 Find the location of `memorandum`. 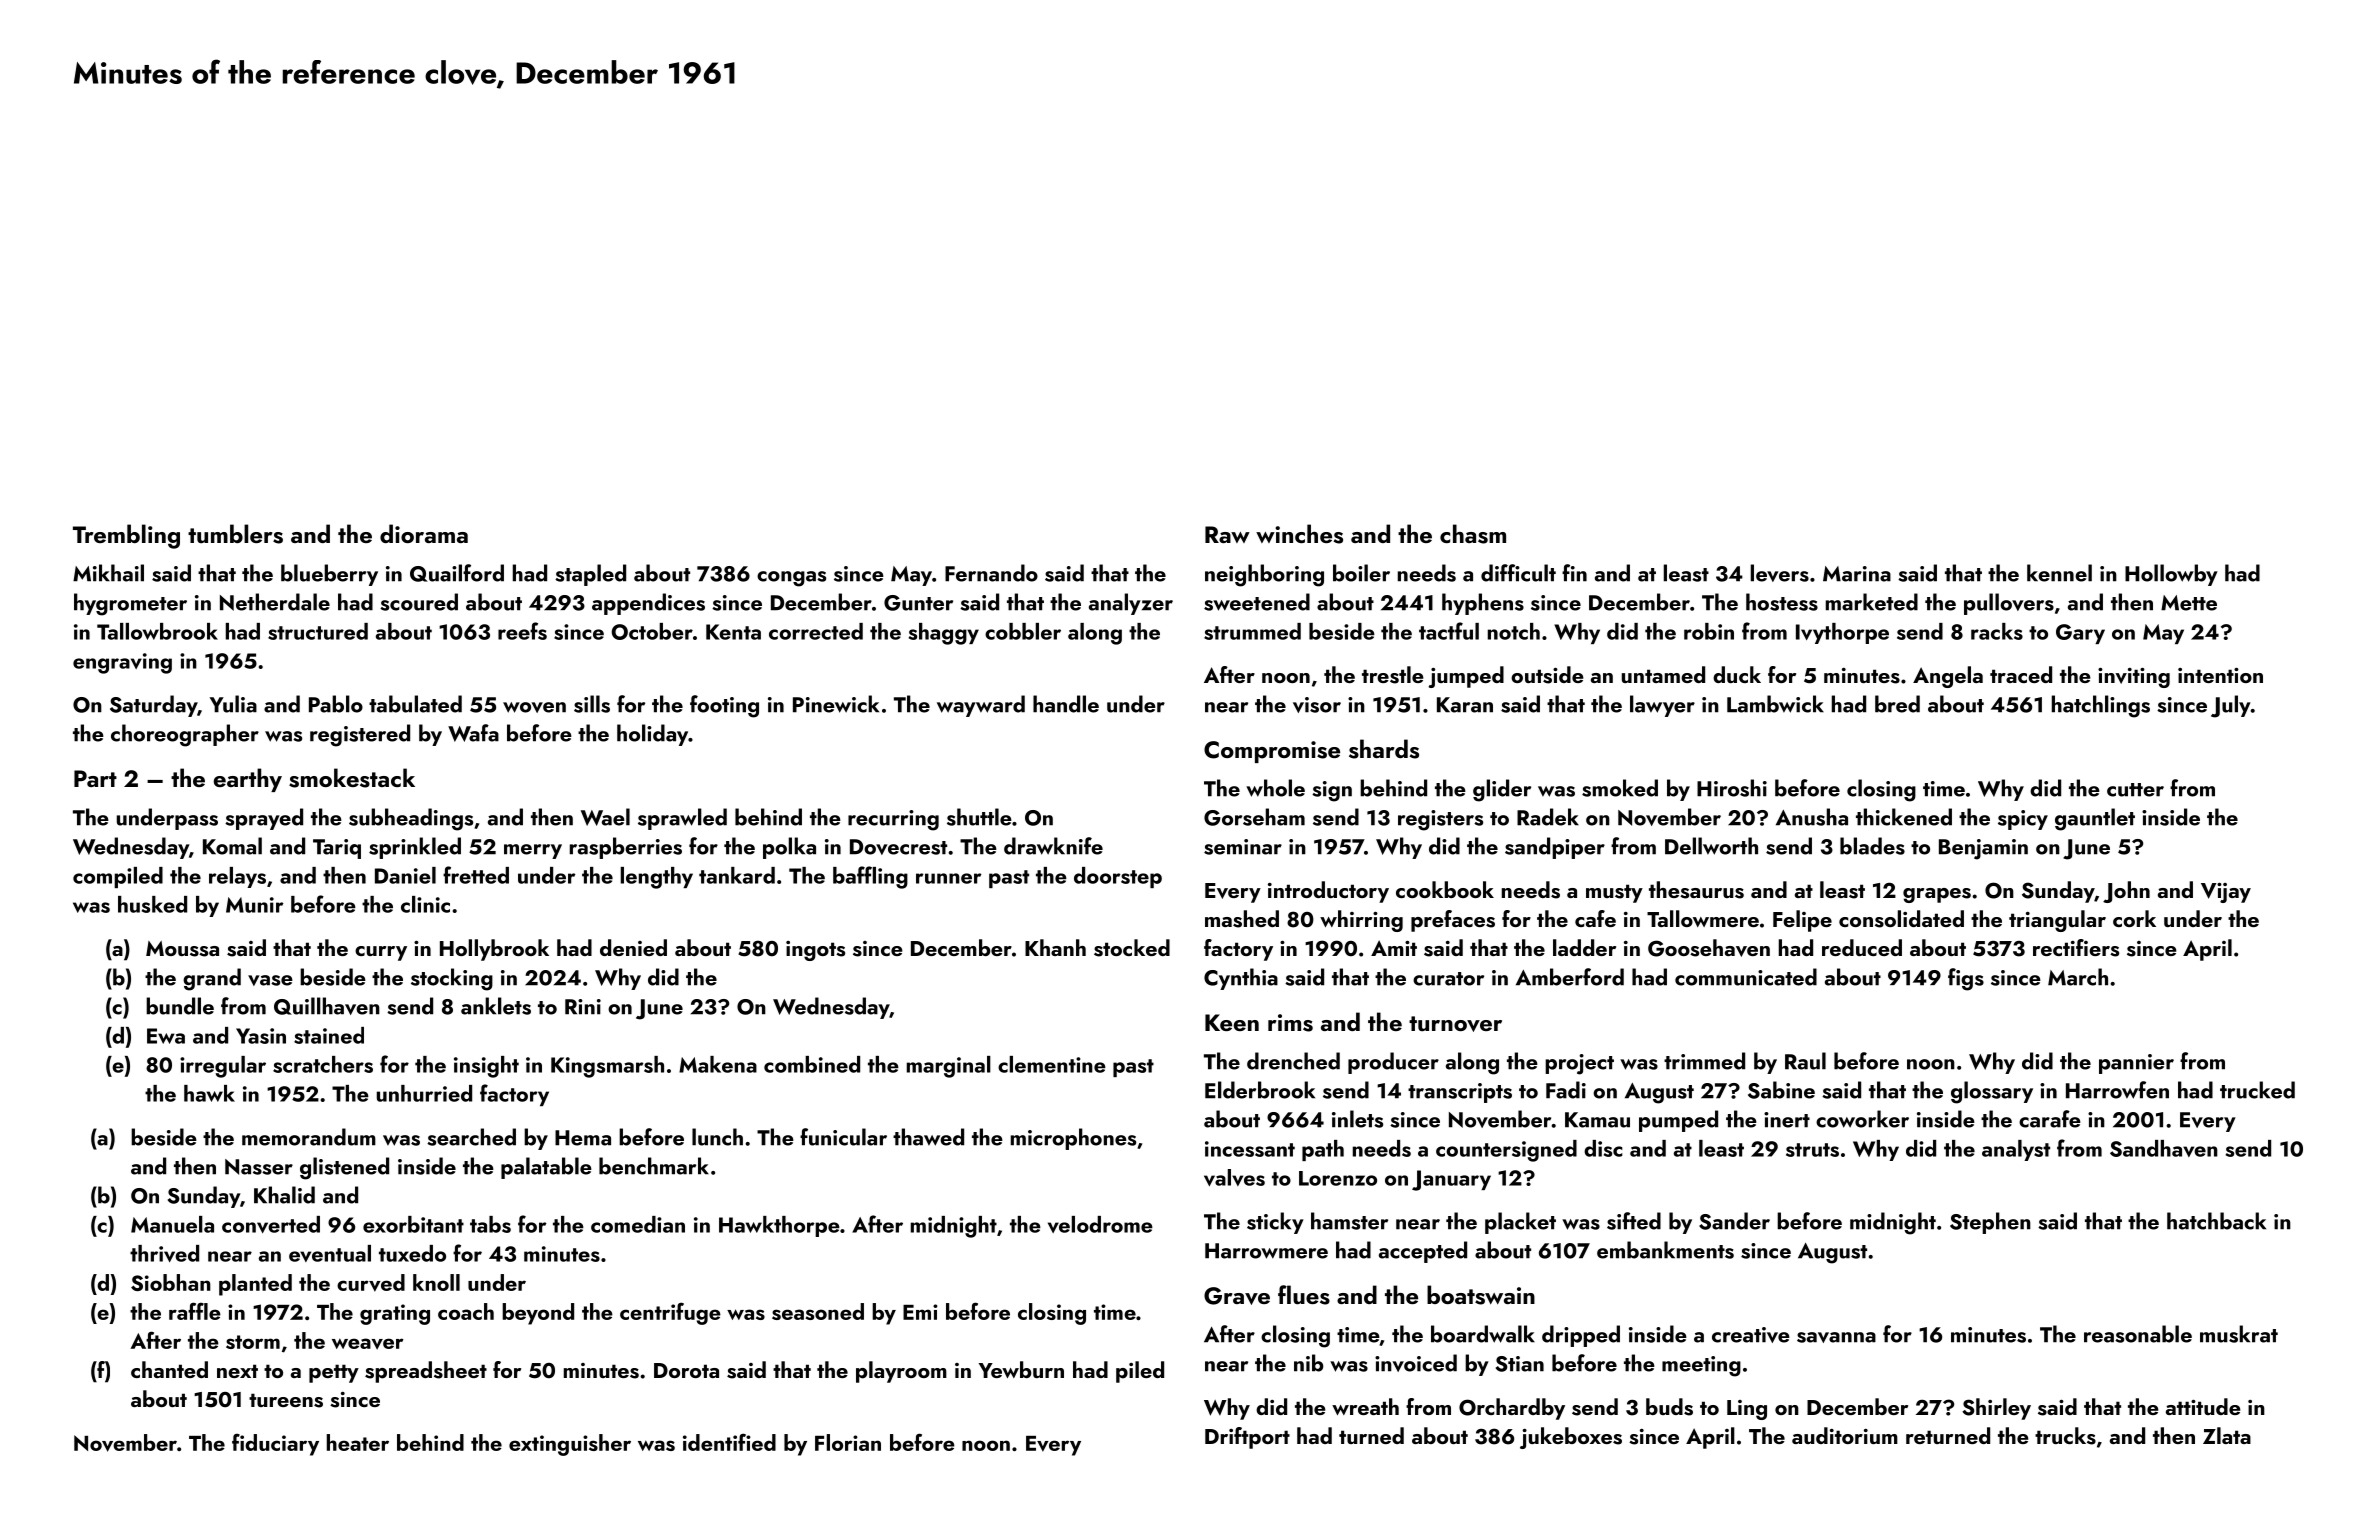

memorandum is located at coordinates (309, 1137).
